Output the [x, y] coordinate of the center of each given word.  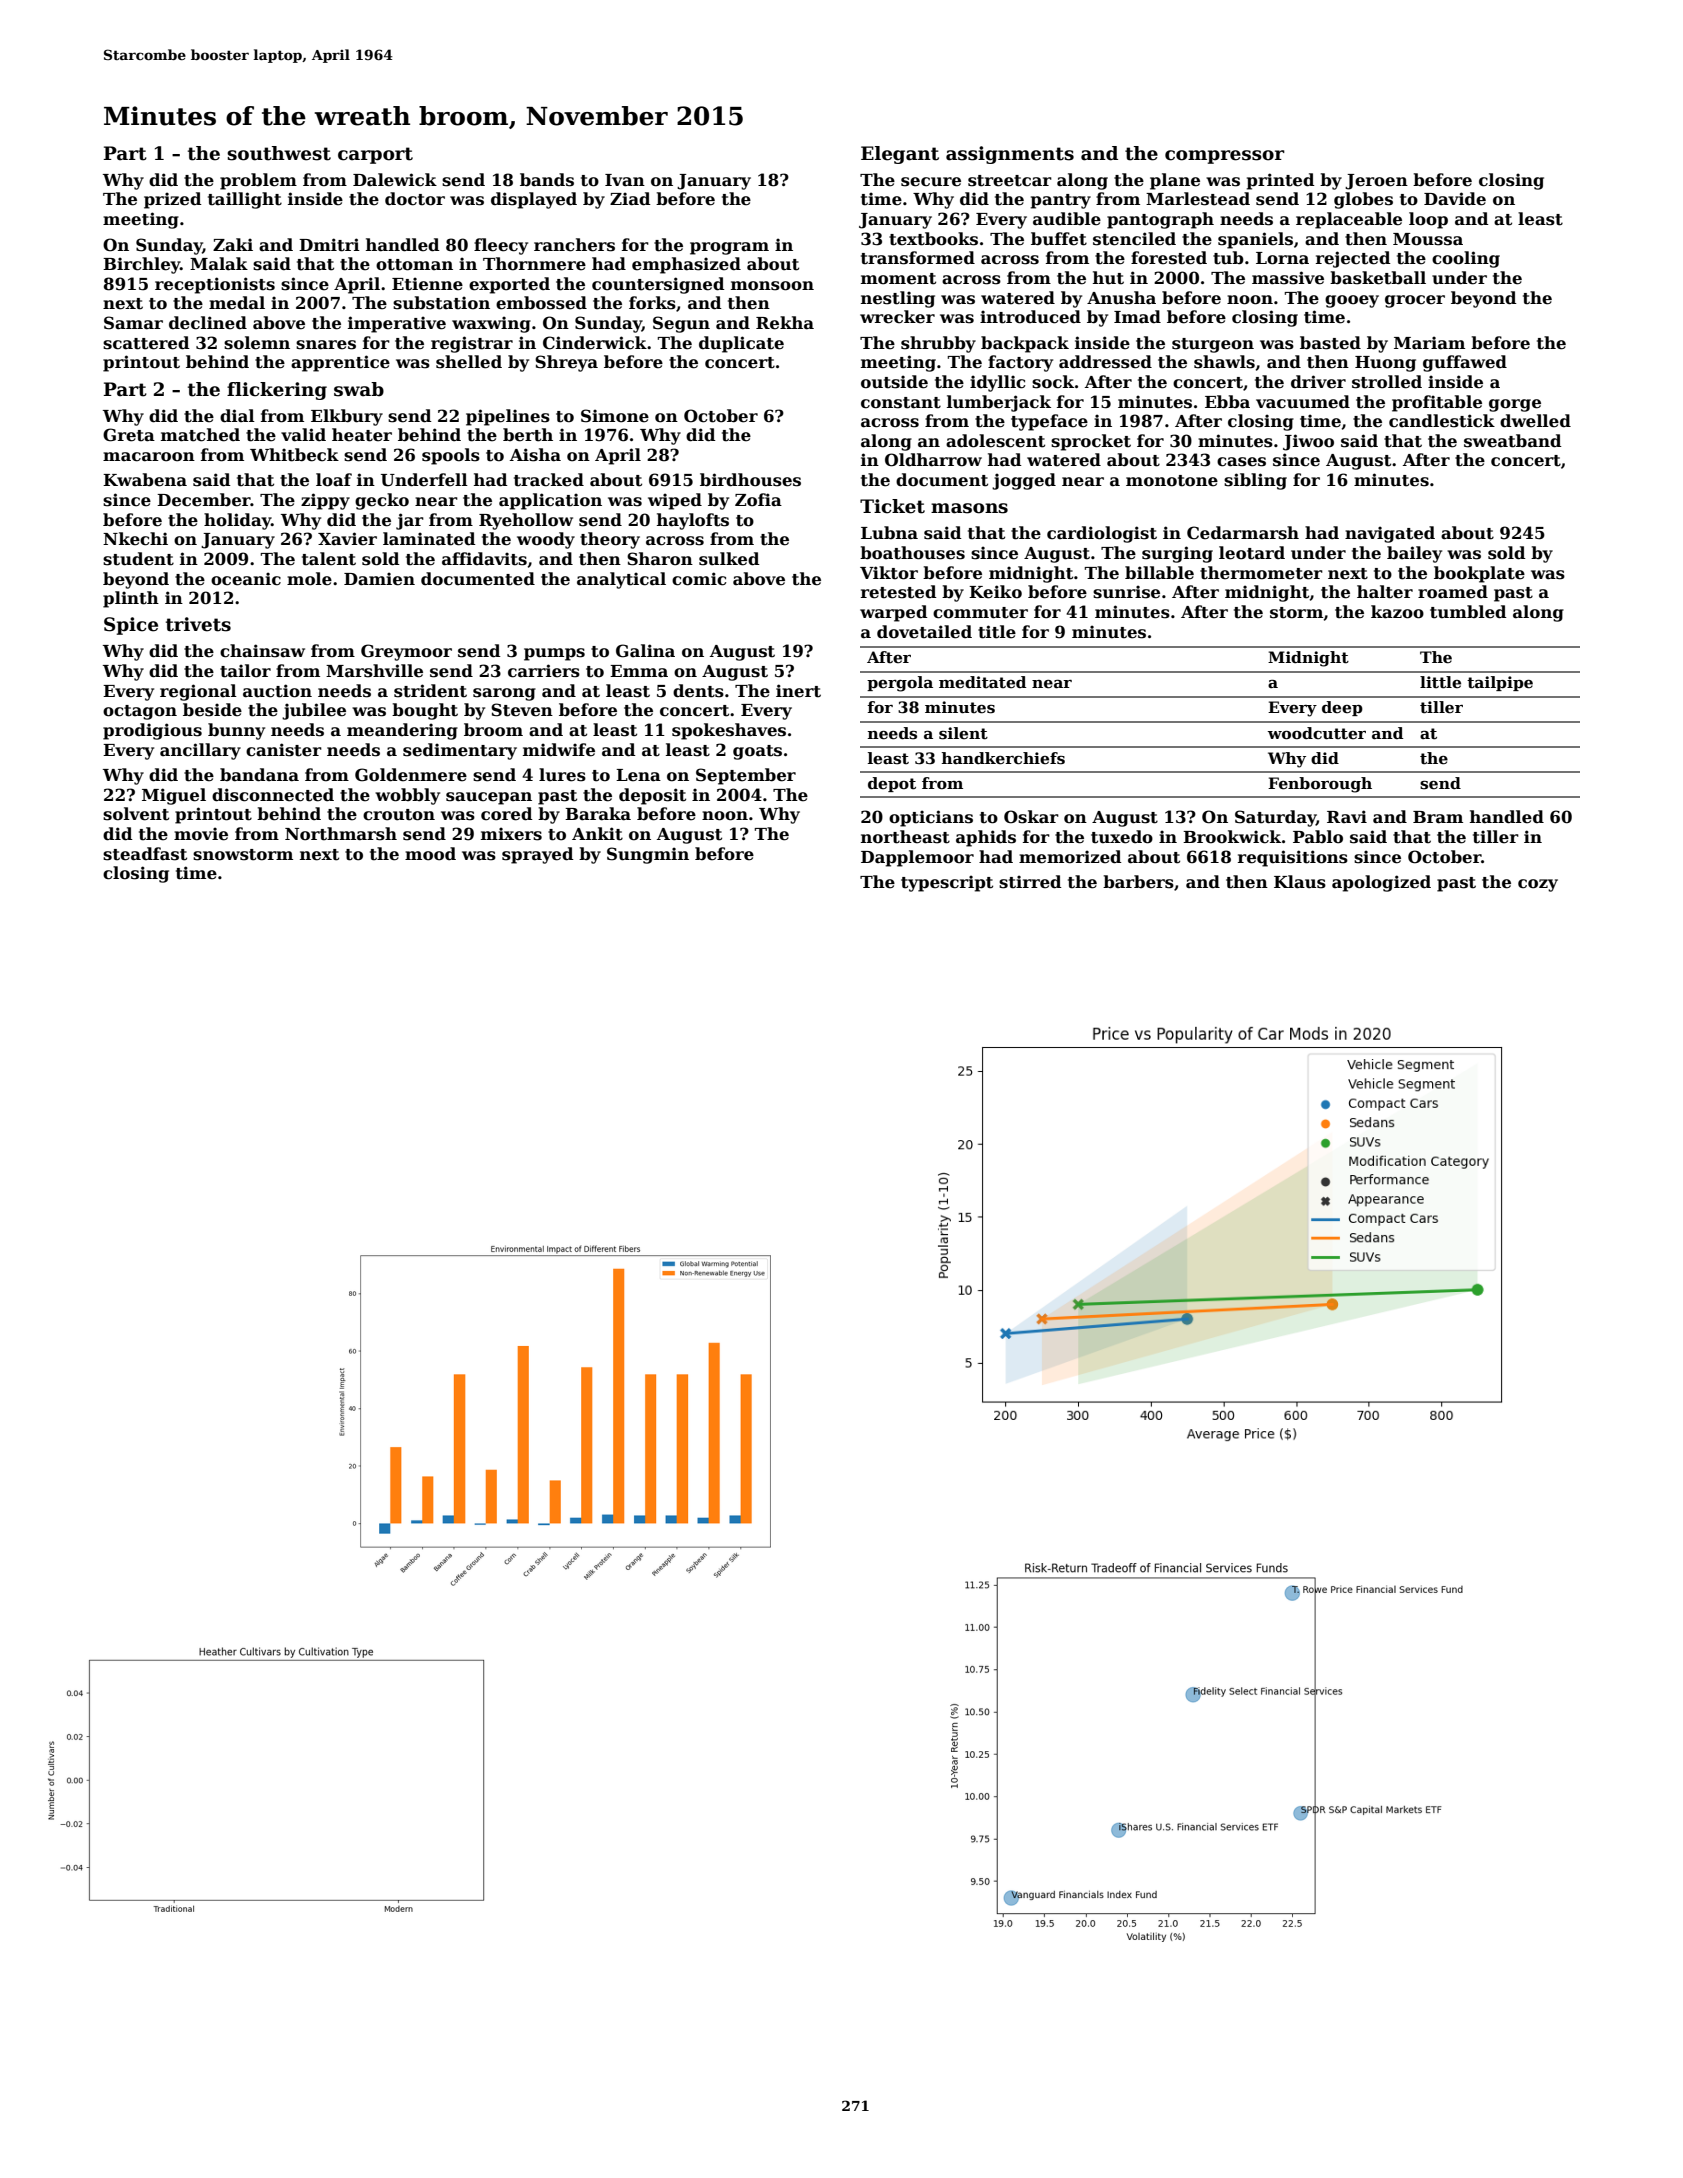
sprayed [538, 855]
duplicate [741, 344]
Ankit [597, 834]
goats [757, 752]
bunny [236, 731]
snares [326, 345]
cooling [1466, 259]
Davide [1455, 199]
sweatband [1513, 441]
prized [173, 200]
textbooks [933, 239]
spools [451, 456]
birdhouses [750, 480]
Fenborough [1320, 785]
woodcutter [1317, 733]
